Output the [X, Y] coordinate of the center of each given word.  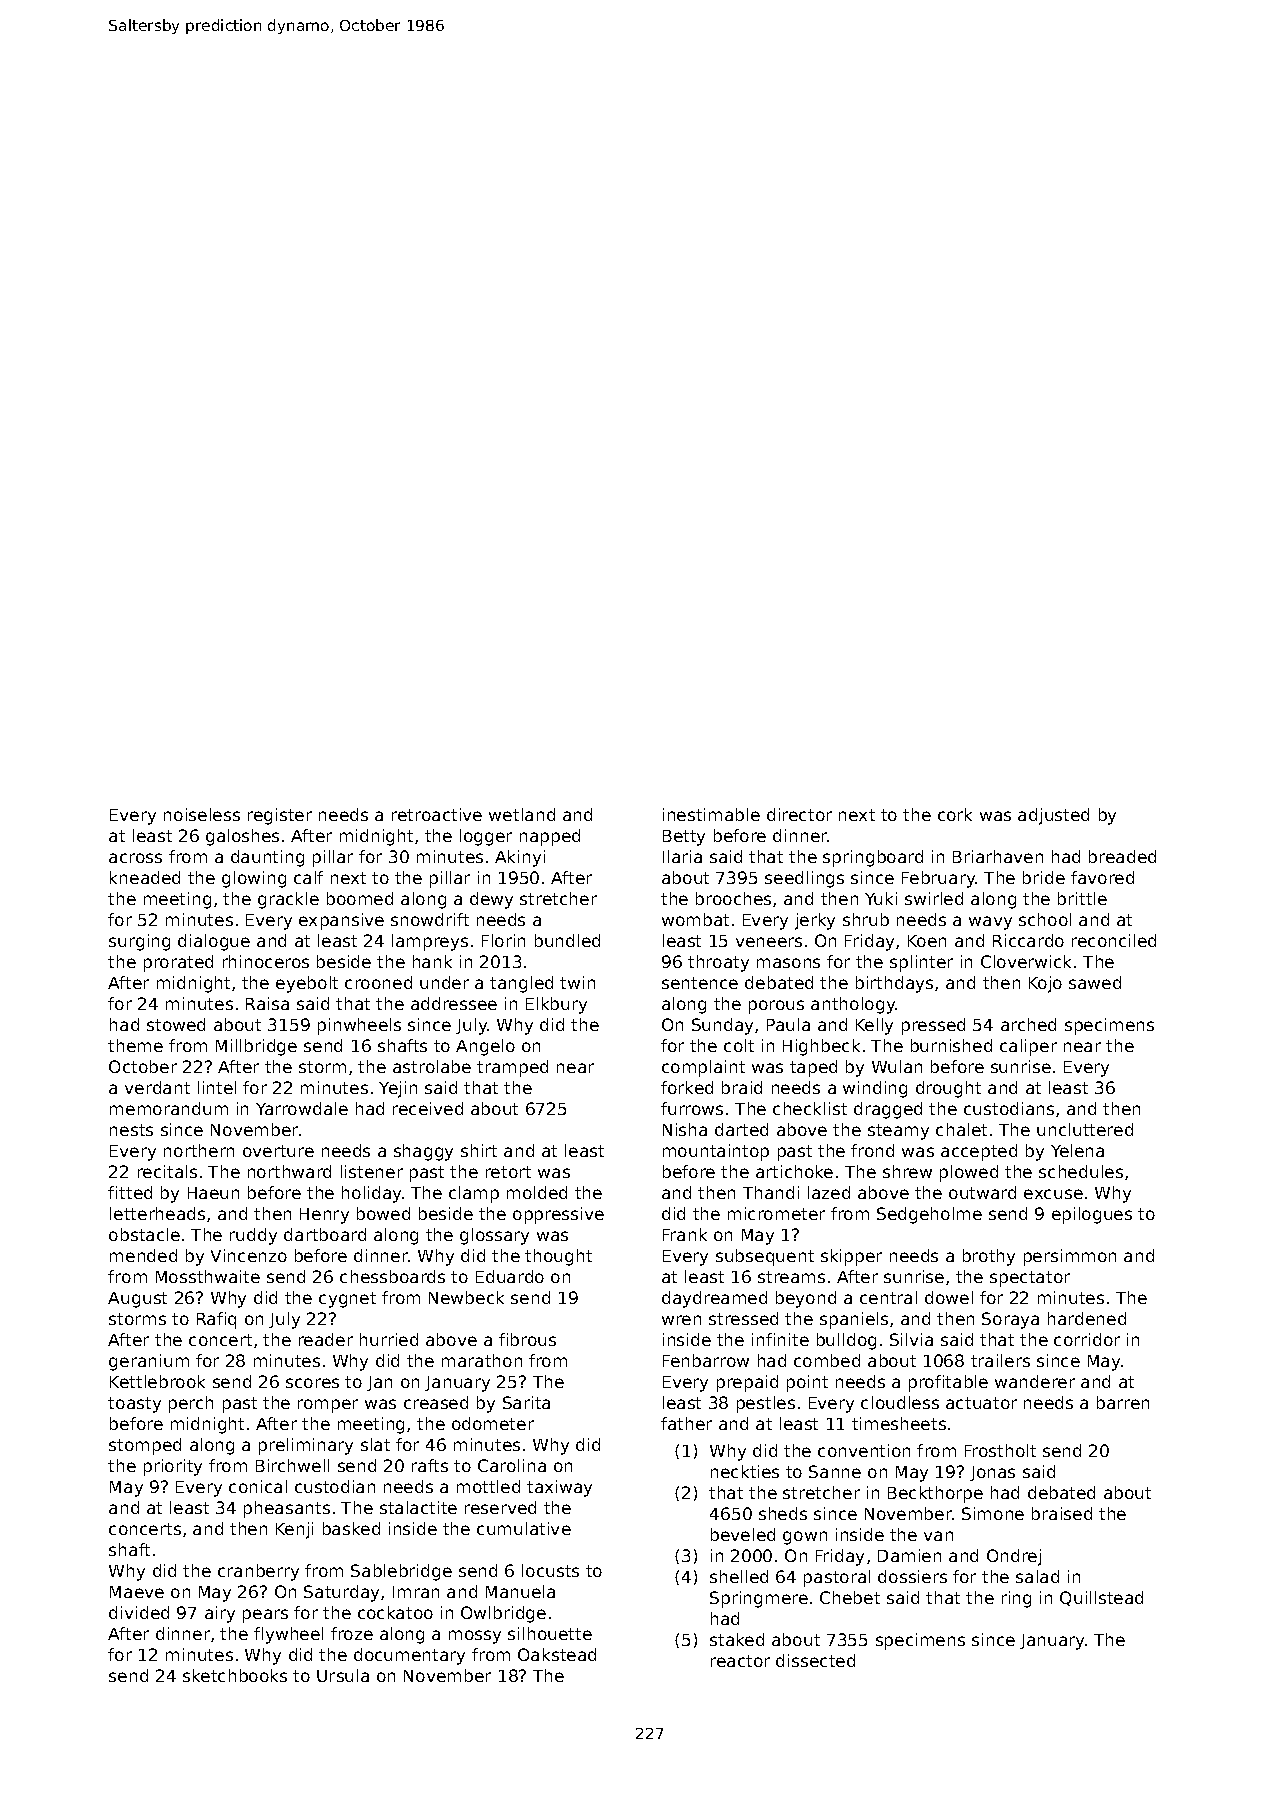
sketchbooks [235, 1675]
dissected [815, 1660]
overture [278, 1151]
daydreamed [714, 1299]
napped [550, 837]
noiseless [202, 814]
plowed [969, 1173]
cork [955, 814]
